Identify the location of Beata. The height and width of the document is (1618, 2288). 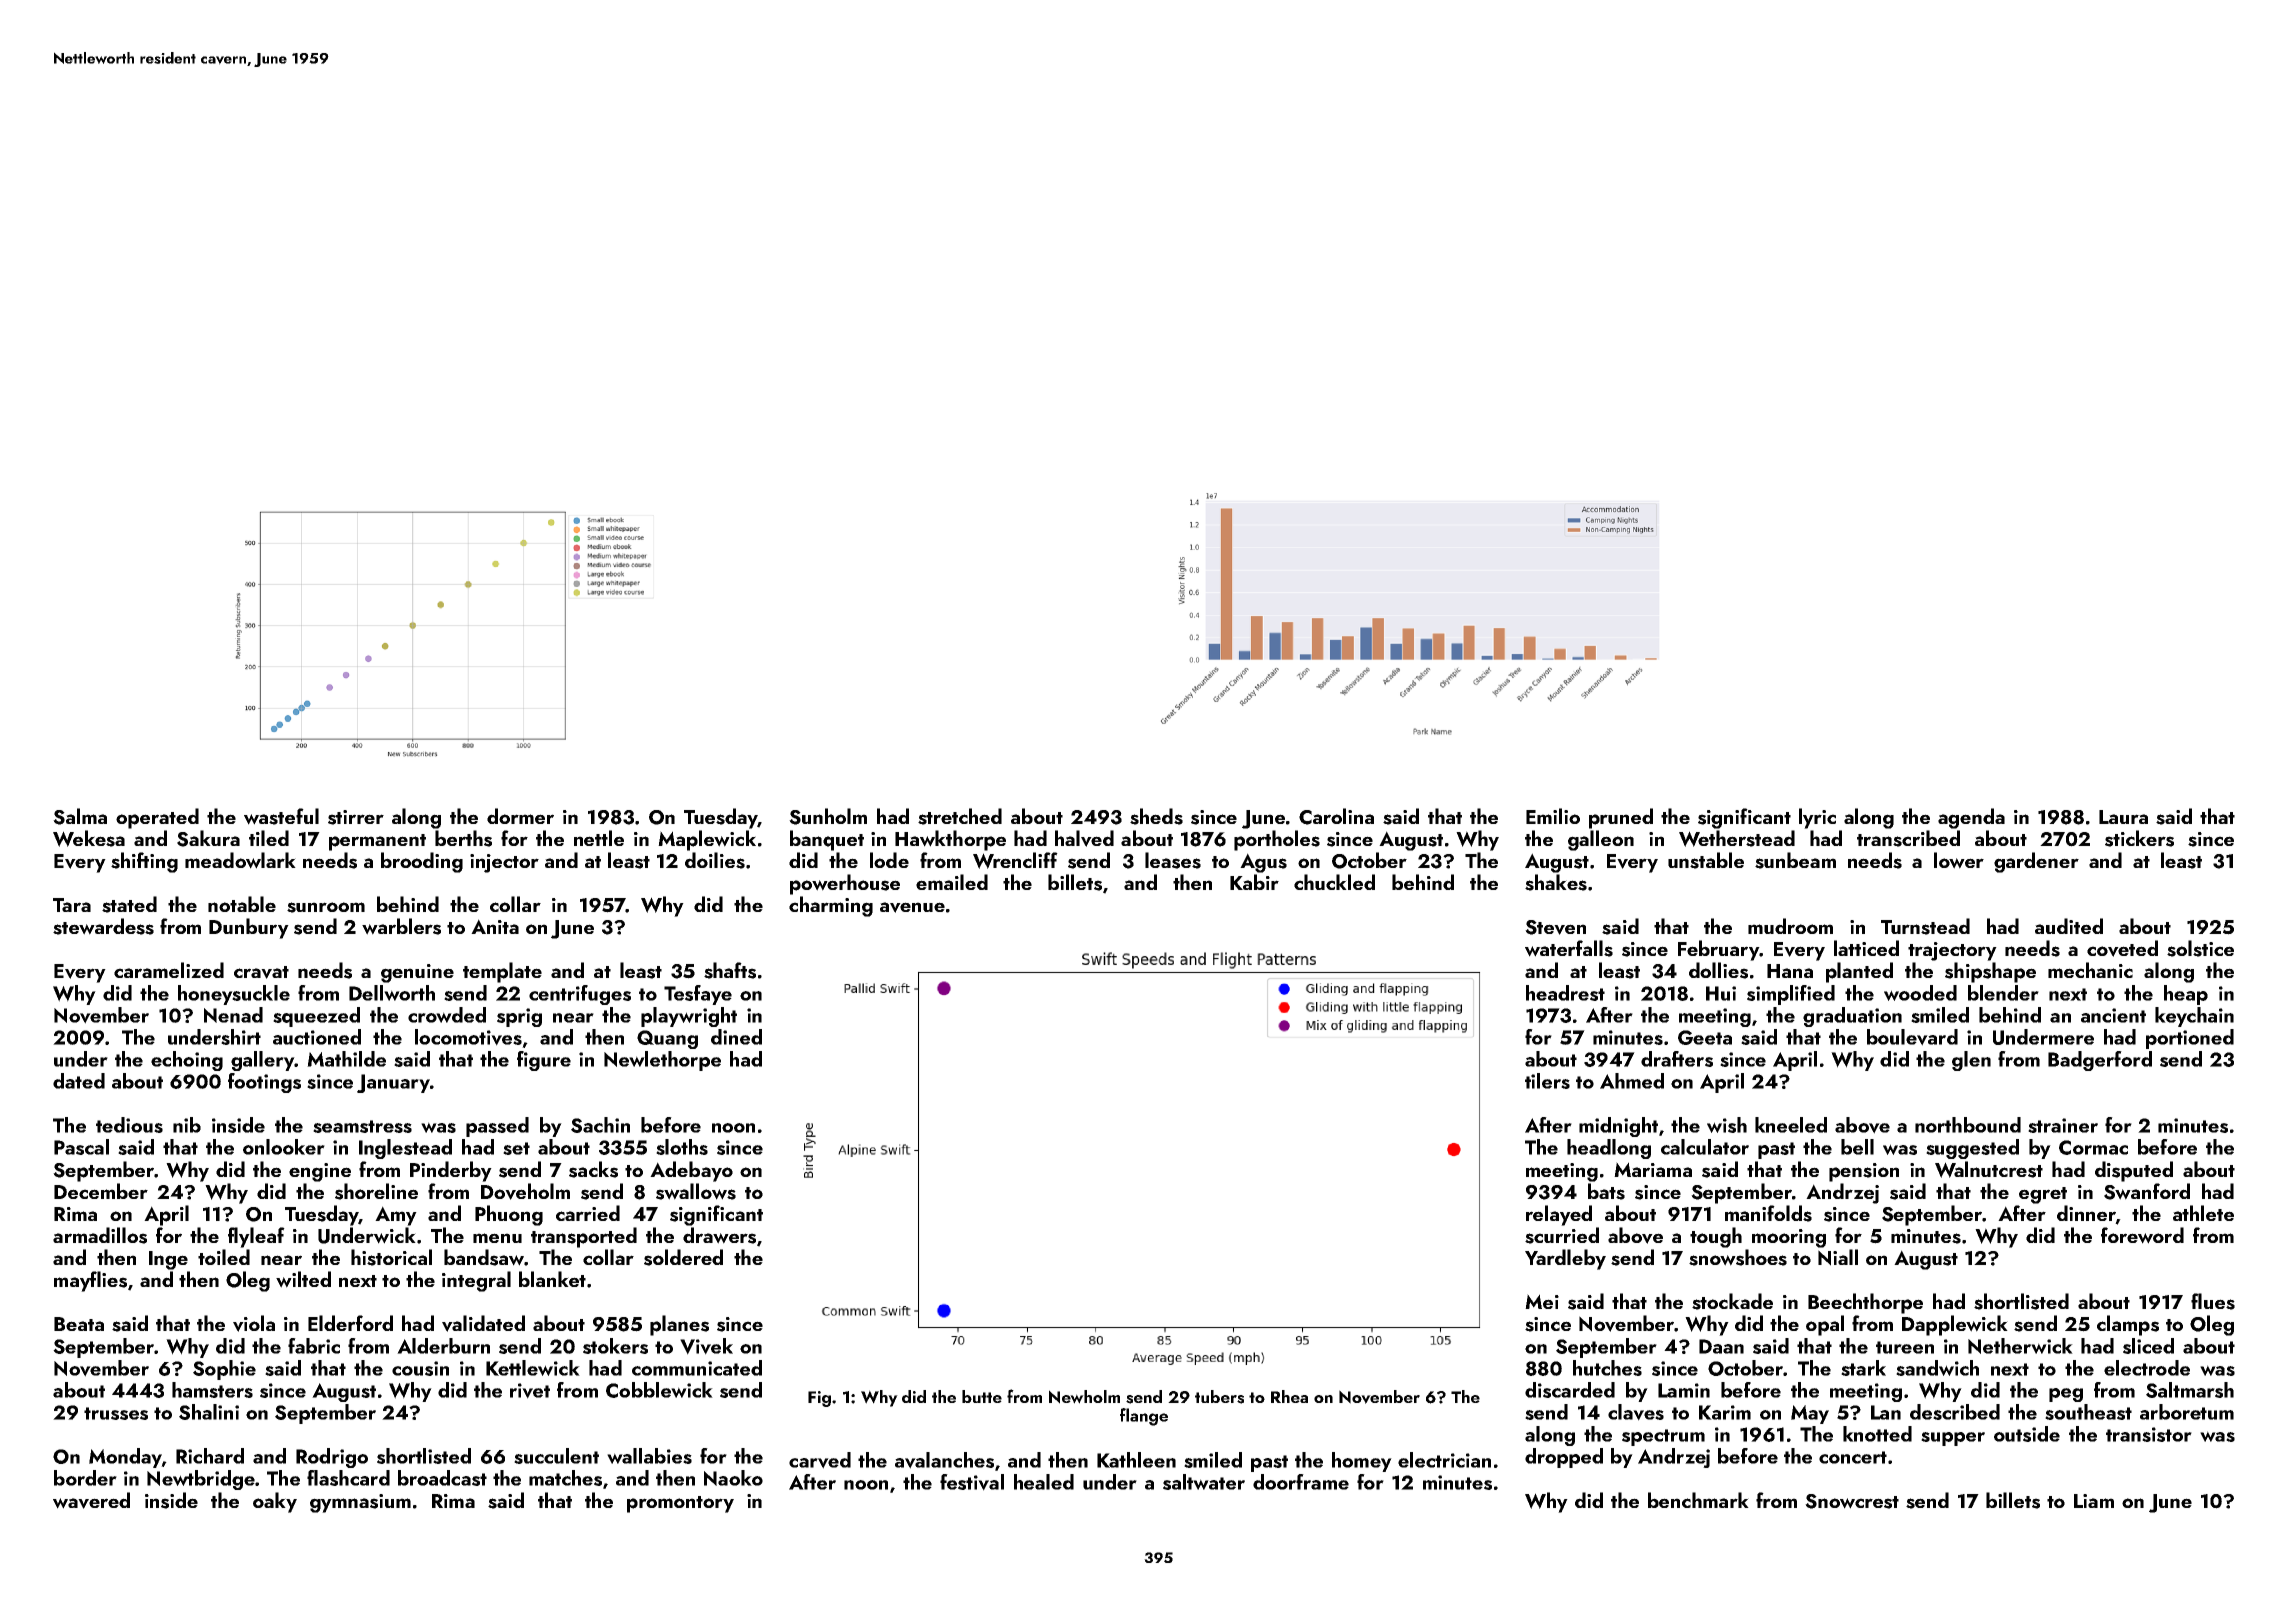
(79, 1324).
